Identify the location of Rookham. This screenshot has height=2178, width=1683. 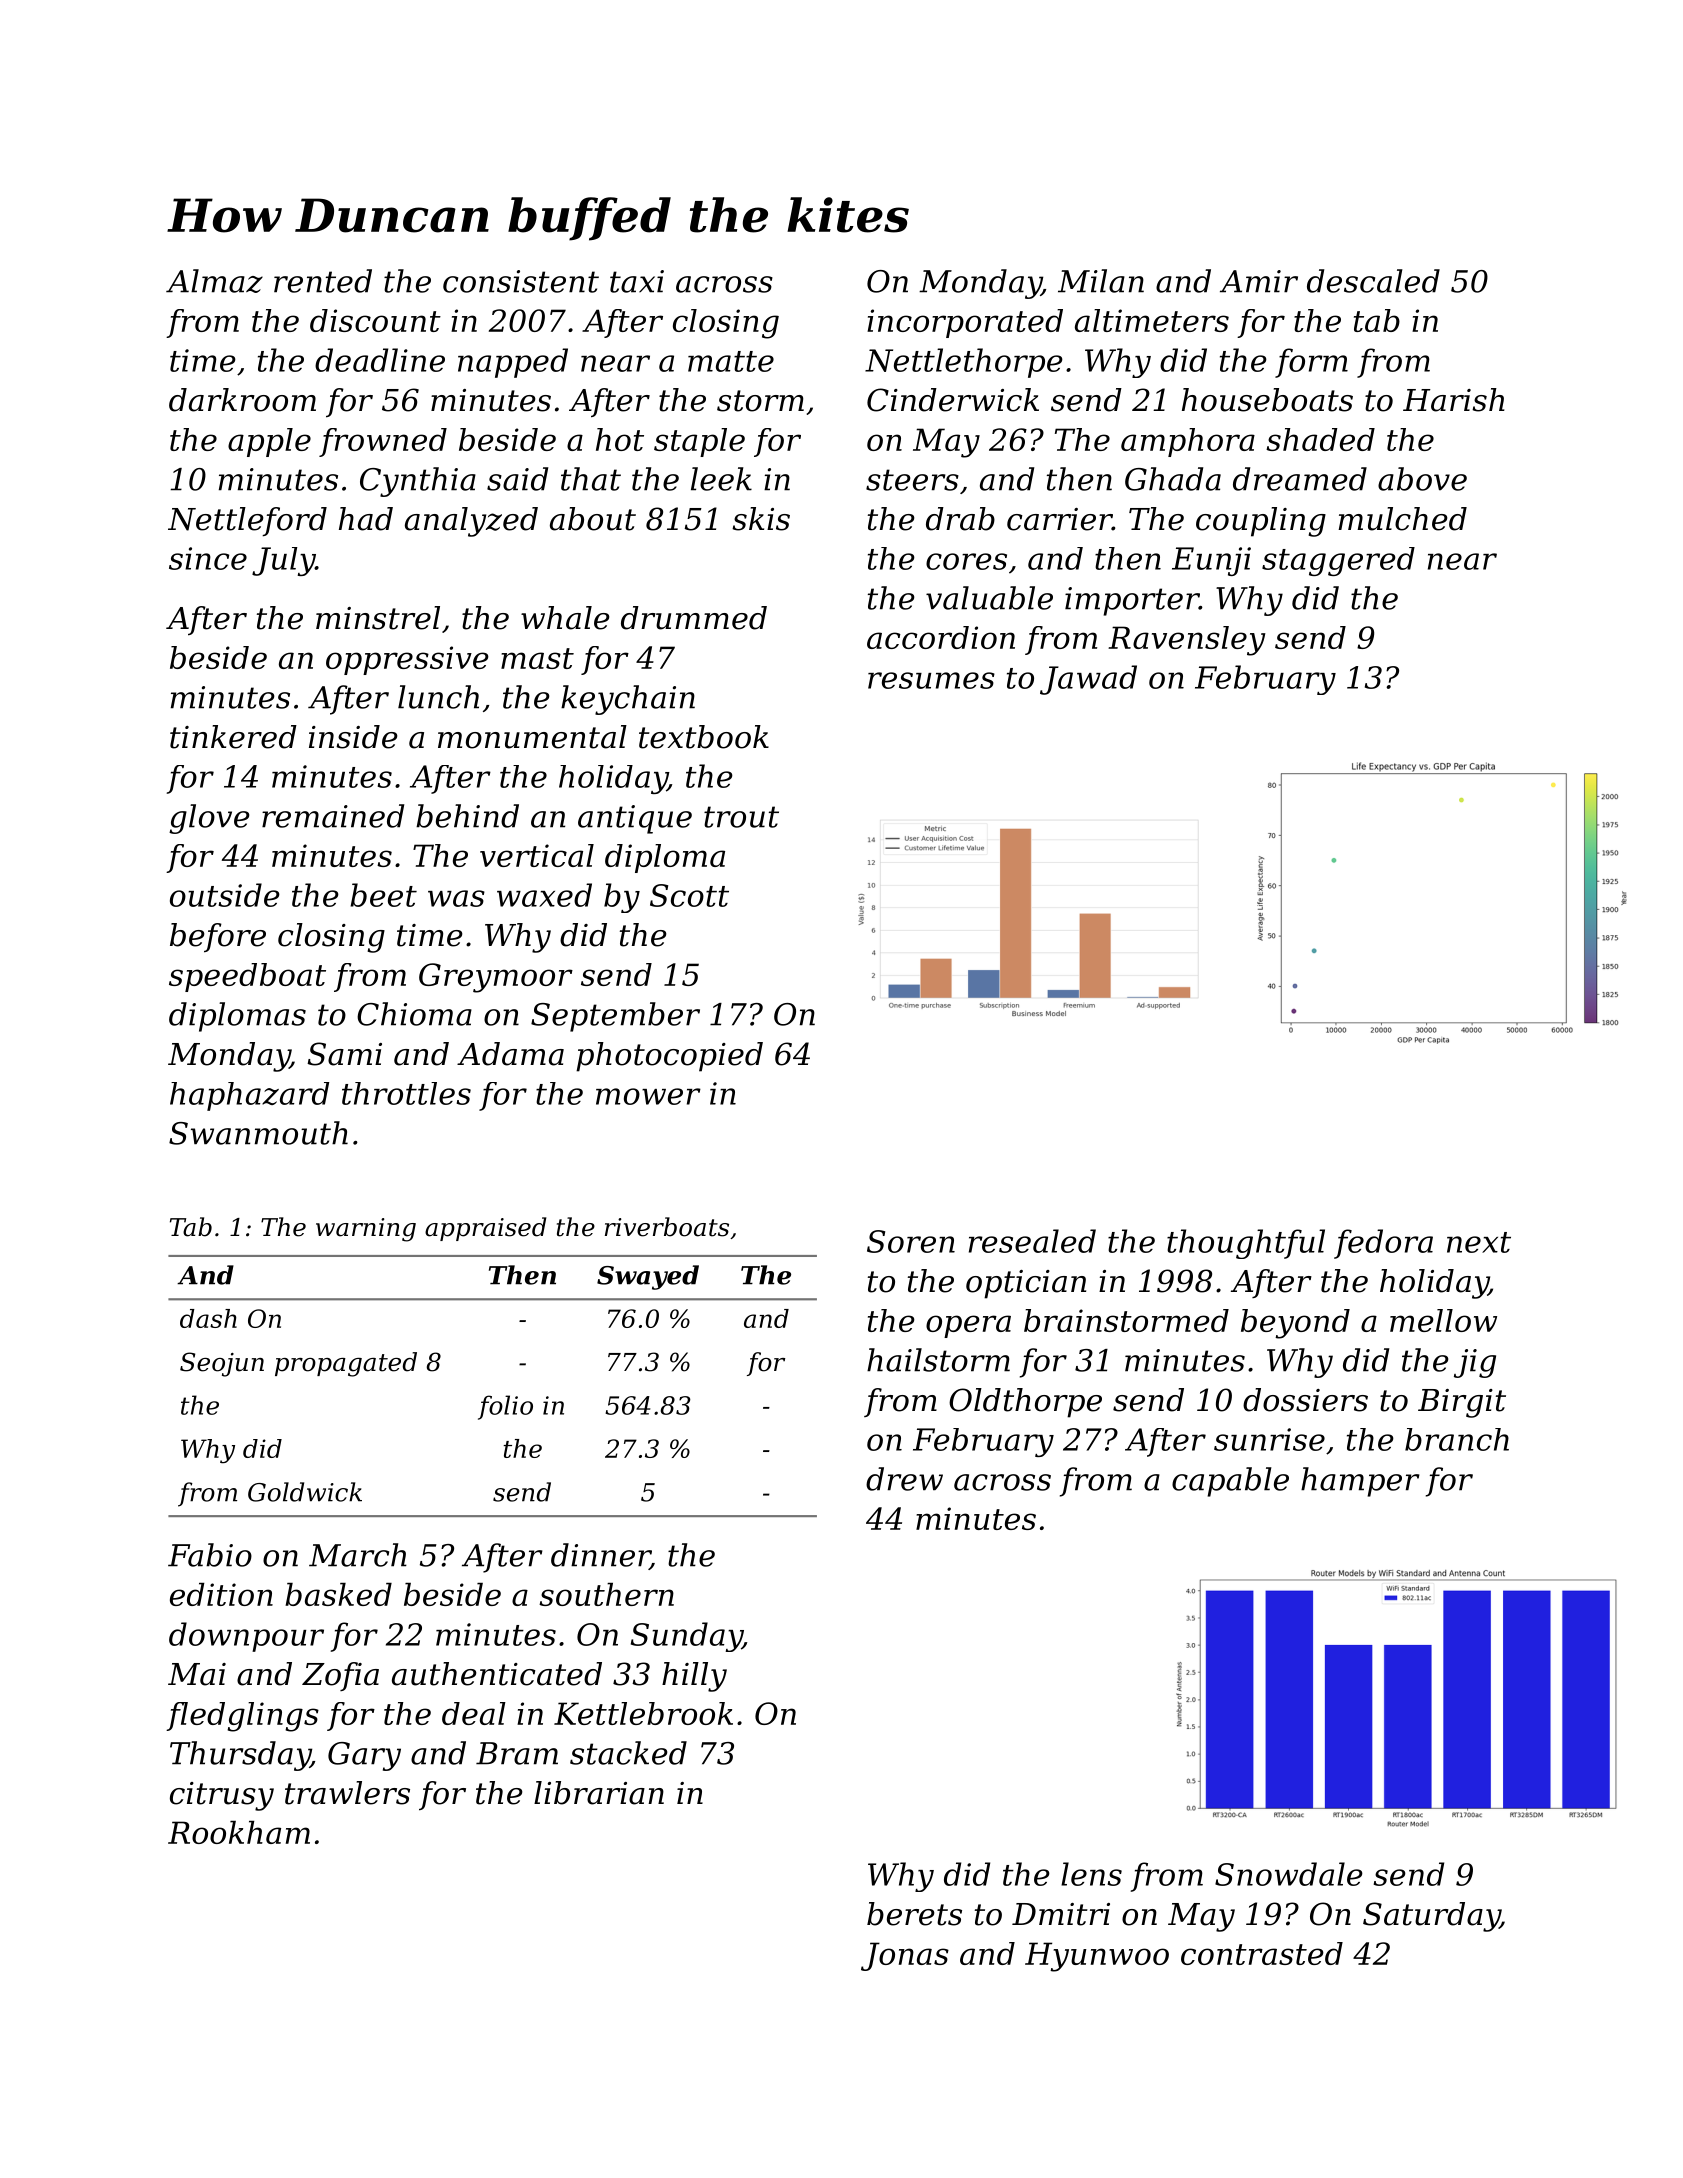
(239, 1832).
